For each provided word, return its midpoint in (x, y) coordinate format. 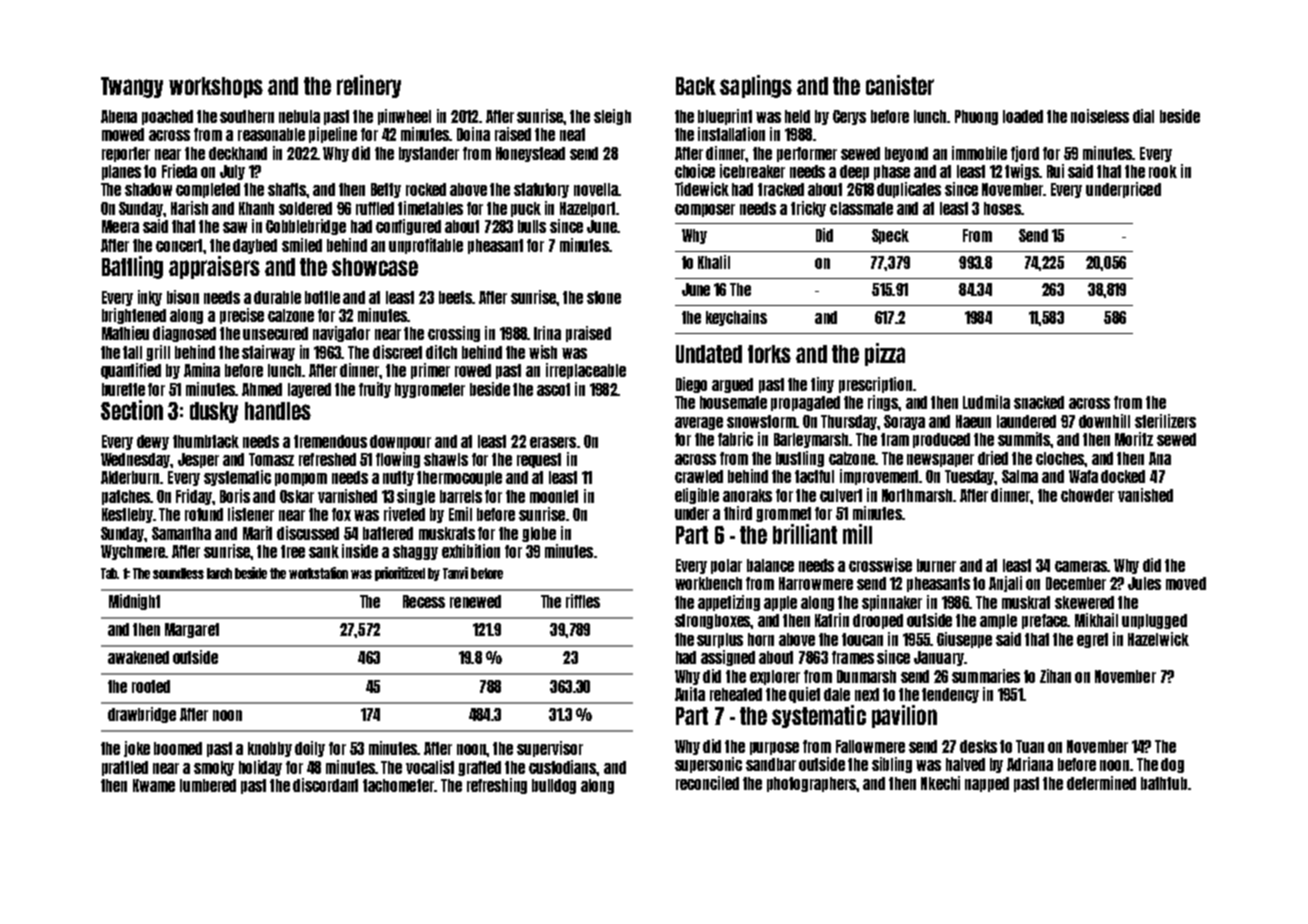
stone (604, 297)
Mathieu (125, 333)
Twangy (132, 87)
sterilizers (1165, 421)
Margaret (192, 630)
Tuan (1030, 746)
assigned (728, 658)
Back (696, 86)
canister (900, 85)
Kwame (154, 785)
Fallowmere (870, 746)
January (939, 658)
